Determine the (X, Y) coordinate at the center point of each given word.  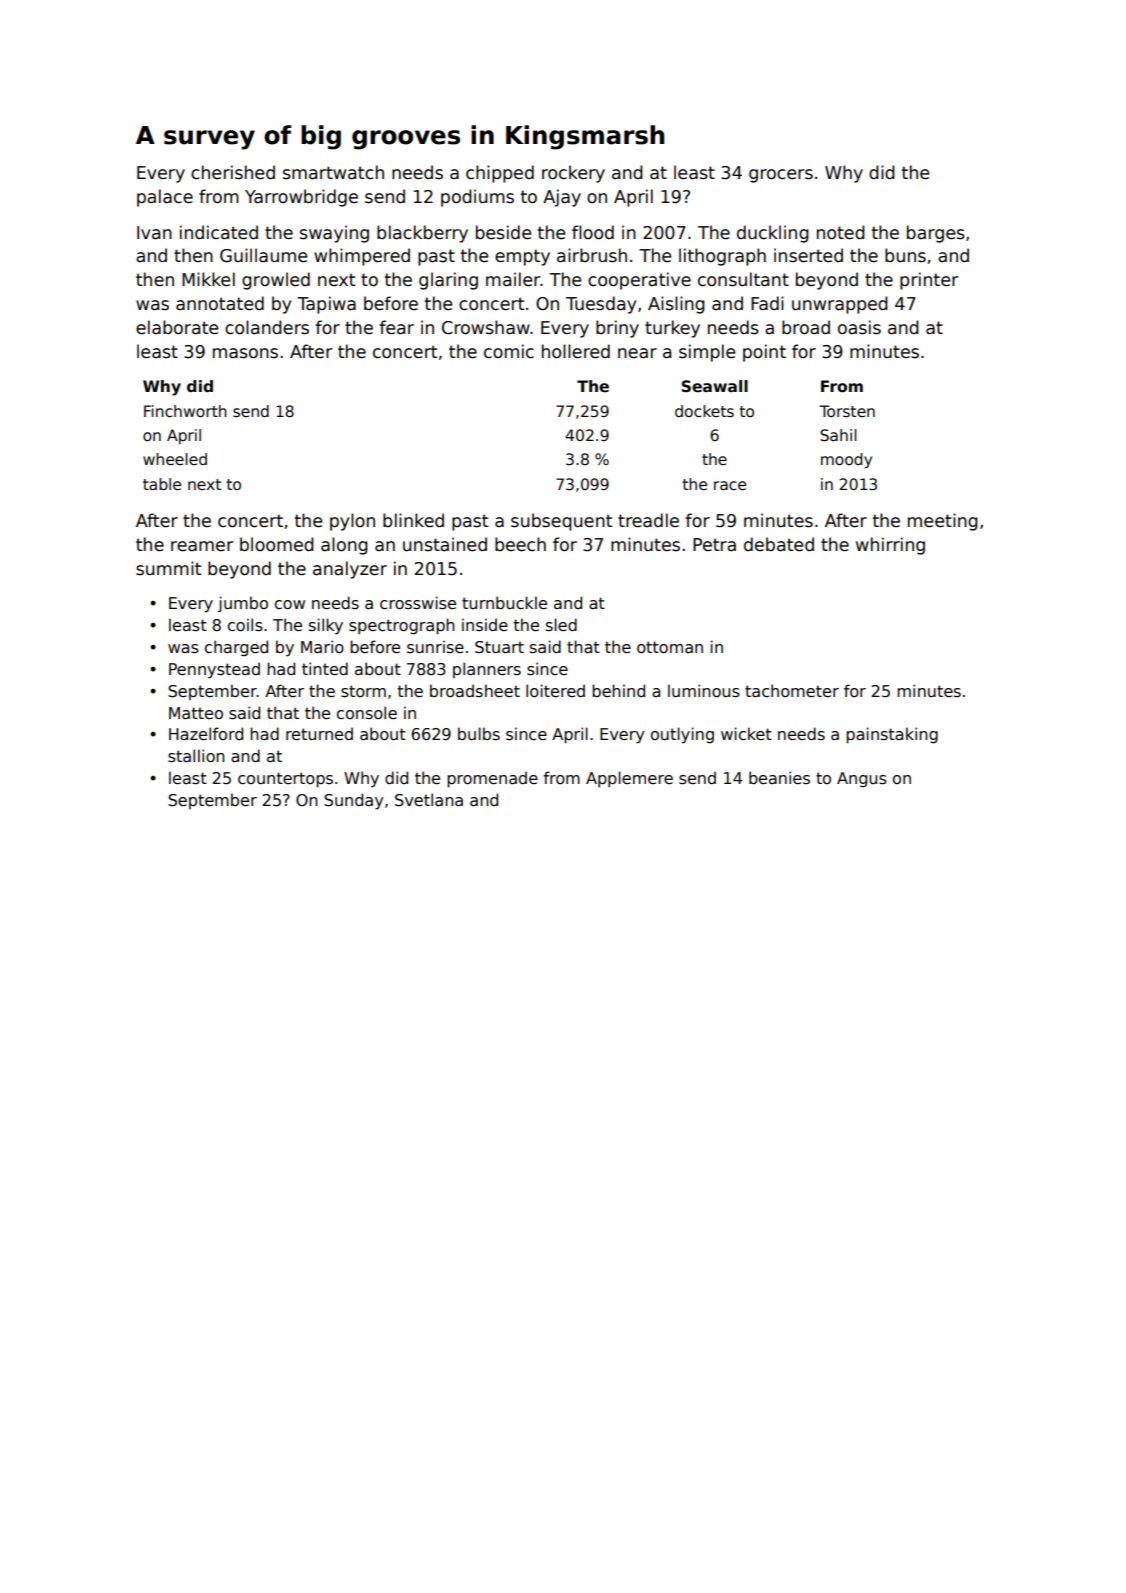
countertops (285, 780)
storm (363, 691)
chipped (500, 174)
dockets (704, 411)
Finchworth (185, 411)
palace (165, 198)
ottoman (670, 647)
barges (936, 234)
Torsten (847, 411)
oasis (859, 327)
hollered (576, 351)
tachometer (792, 691)
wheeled (175, 459)
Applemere (629, 779)
